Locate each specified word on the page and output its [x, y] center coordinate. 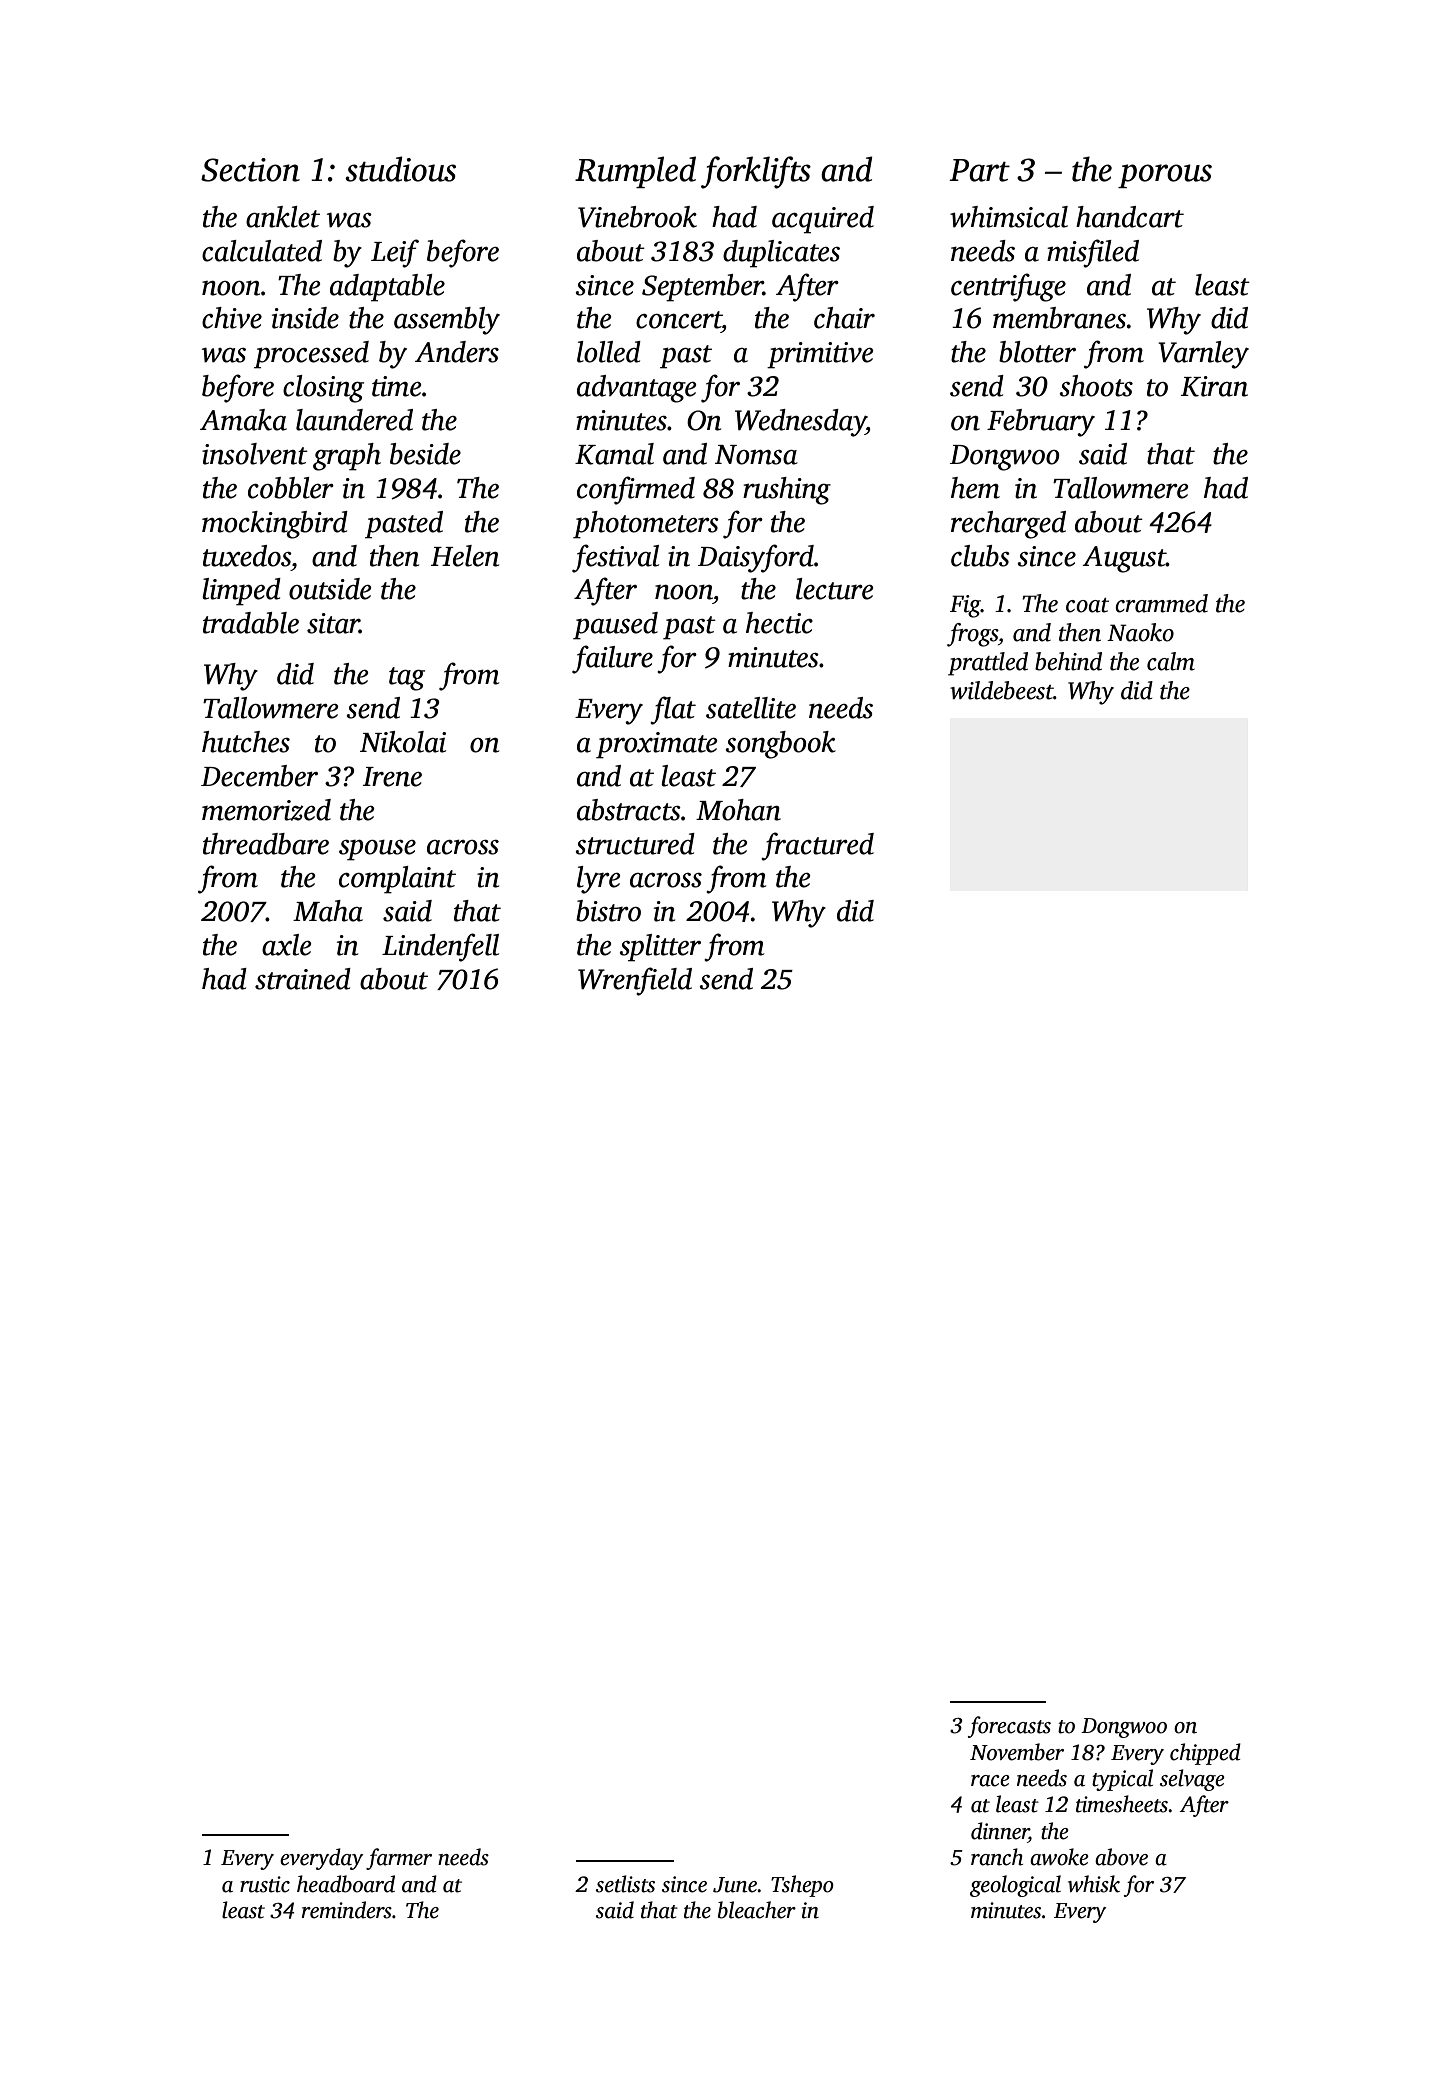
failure [612, 659]
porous [1165, 176]
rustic [265, 1884]
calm [1171, 661]
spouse [377, 850]
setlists [625, 1884]
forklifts [756, 172]
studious [400, 169]
